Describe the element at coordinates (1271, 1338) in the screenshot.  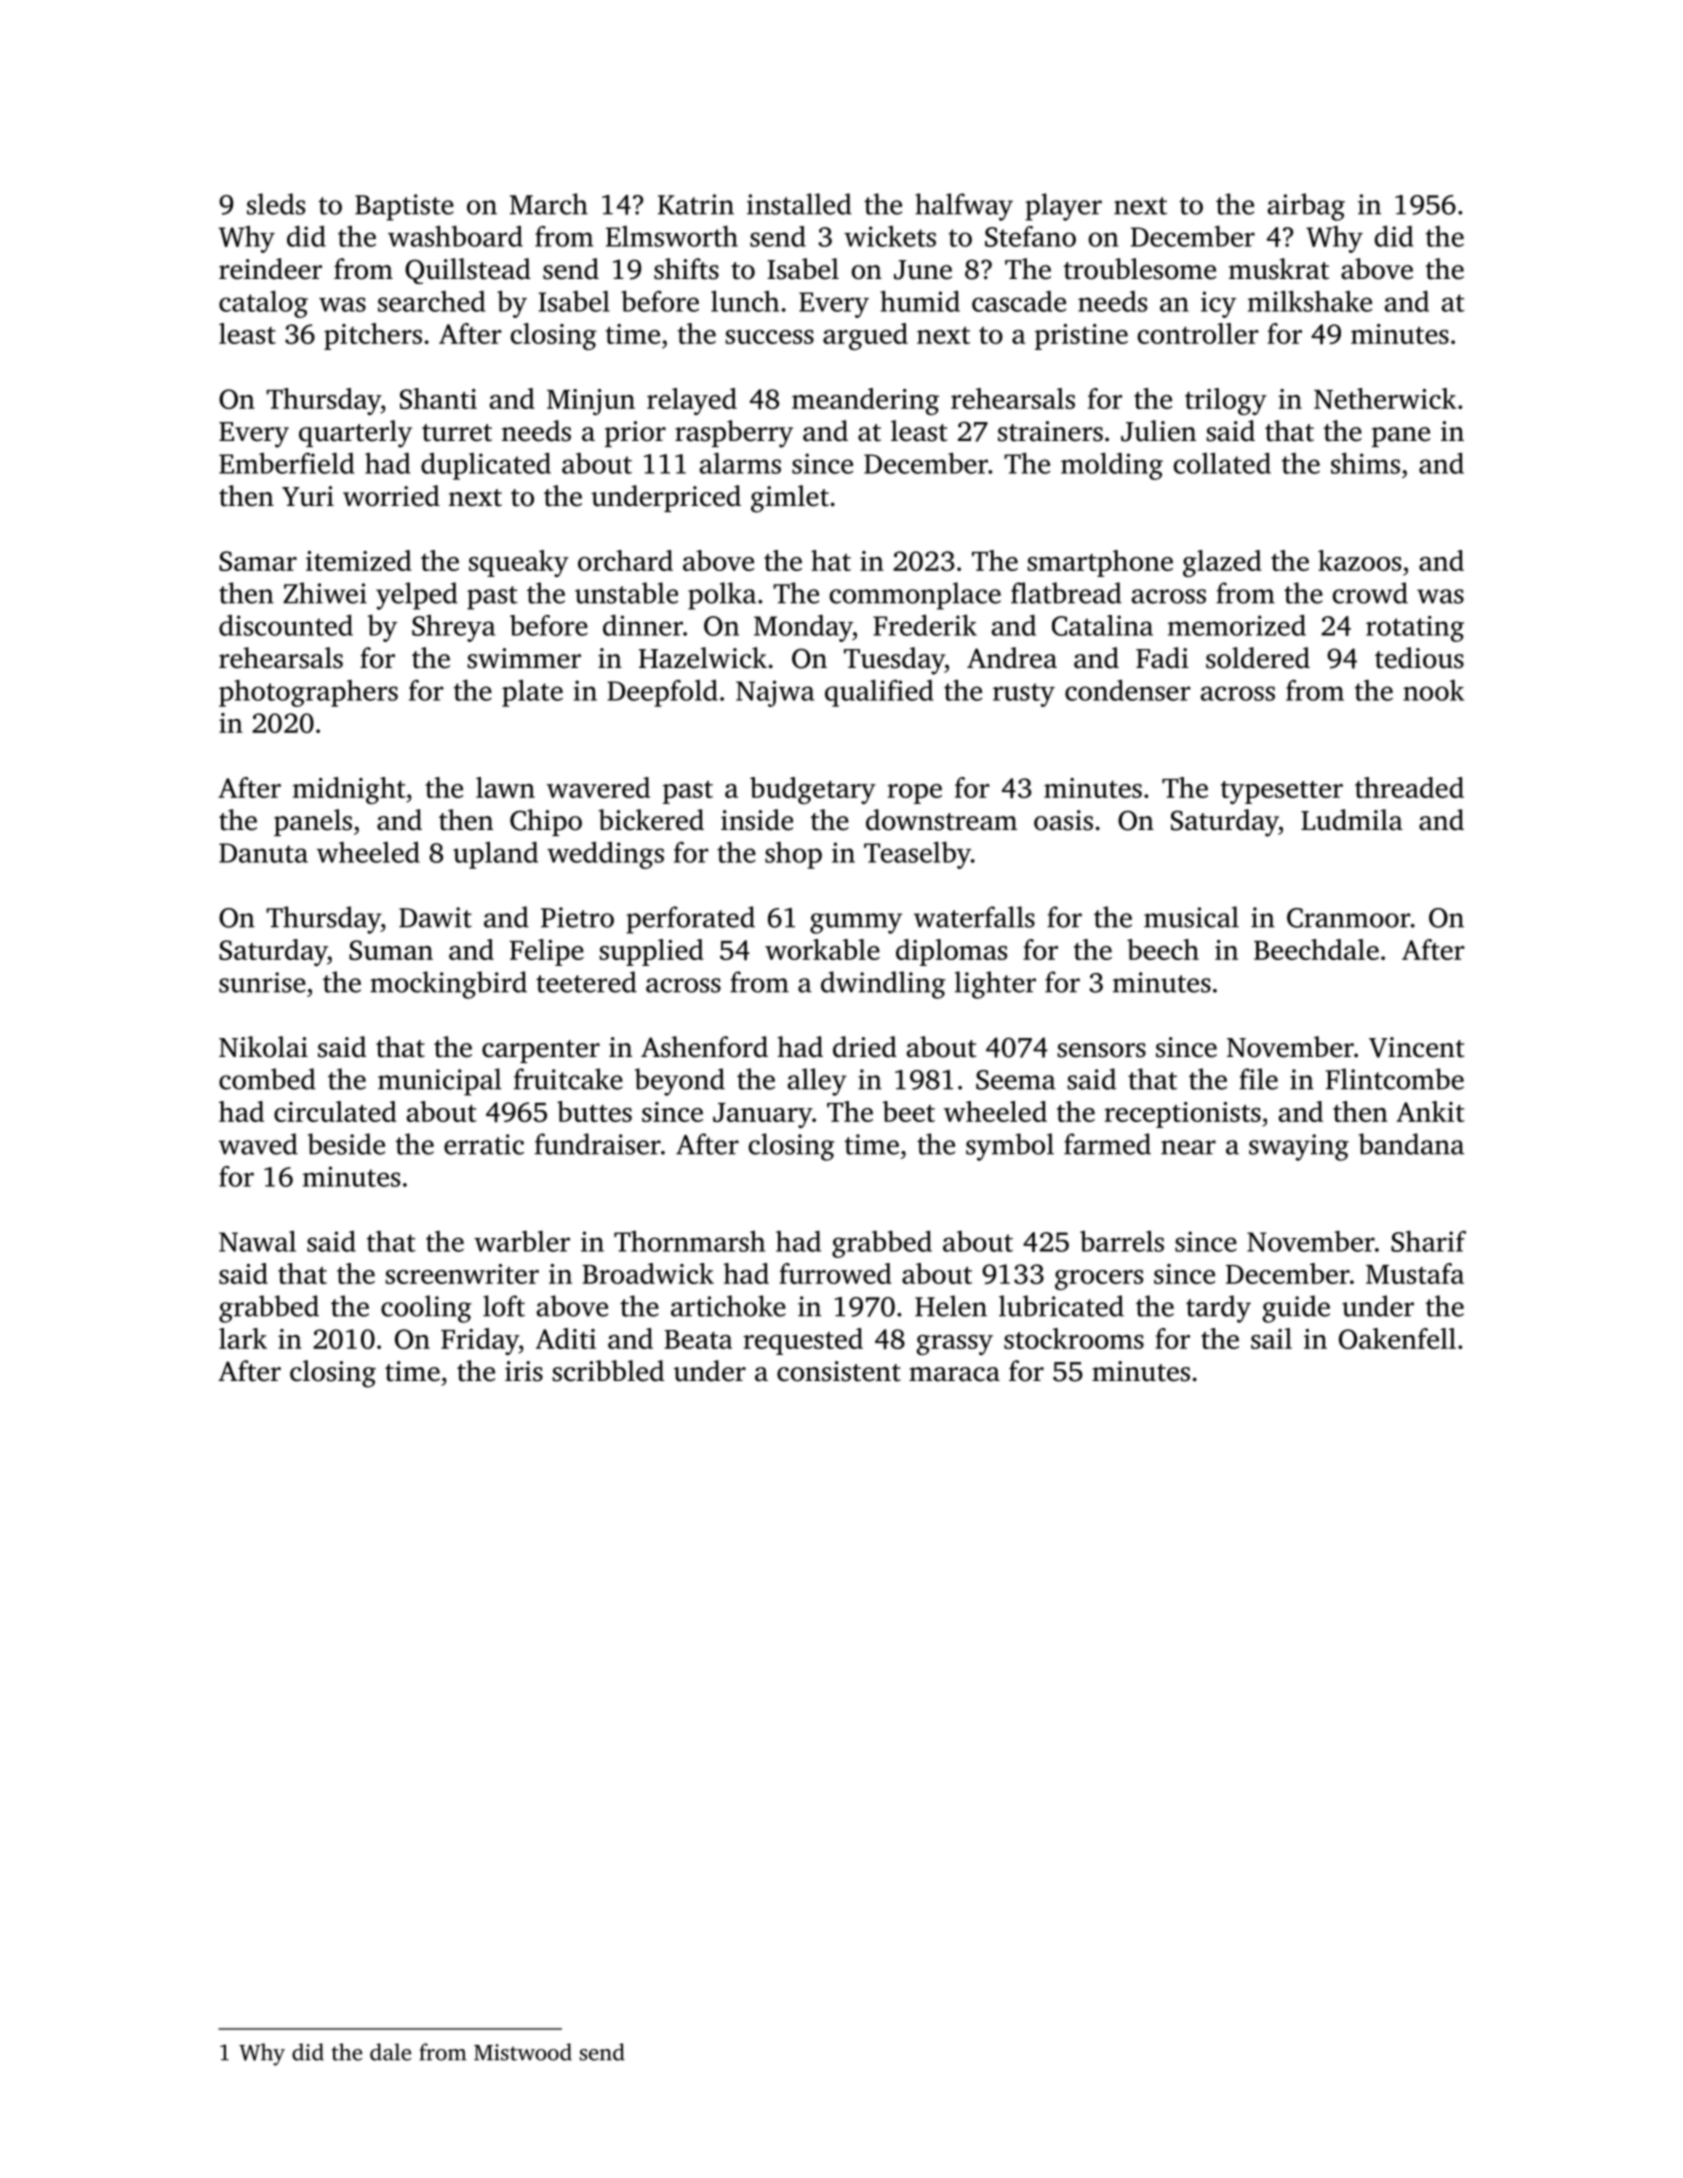
I see `sail` at that location.
